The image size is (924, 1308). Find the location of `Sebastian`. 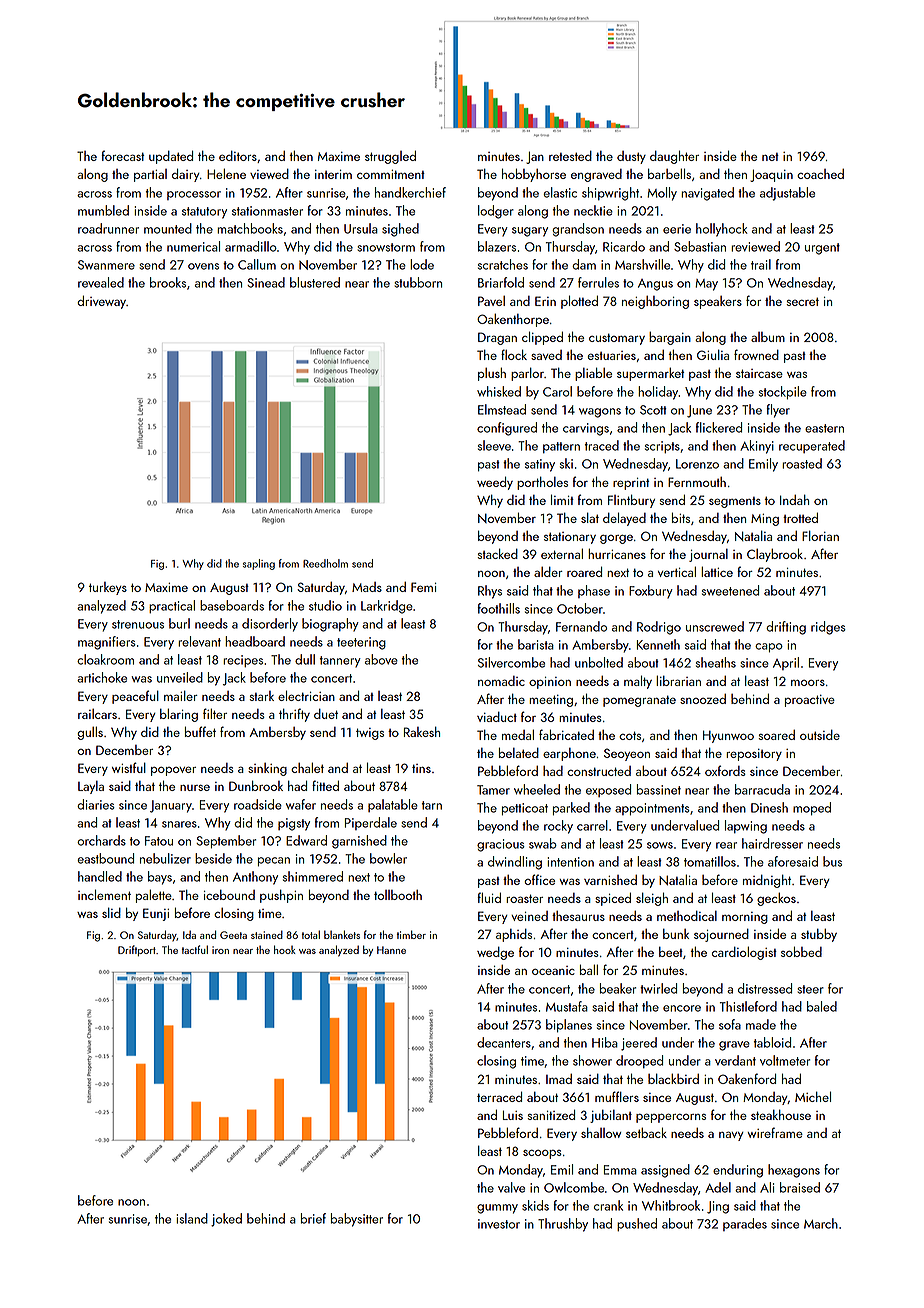

Sebastian is located at coordinates (700, 246).
